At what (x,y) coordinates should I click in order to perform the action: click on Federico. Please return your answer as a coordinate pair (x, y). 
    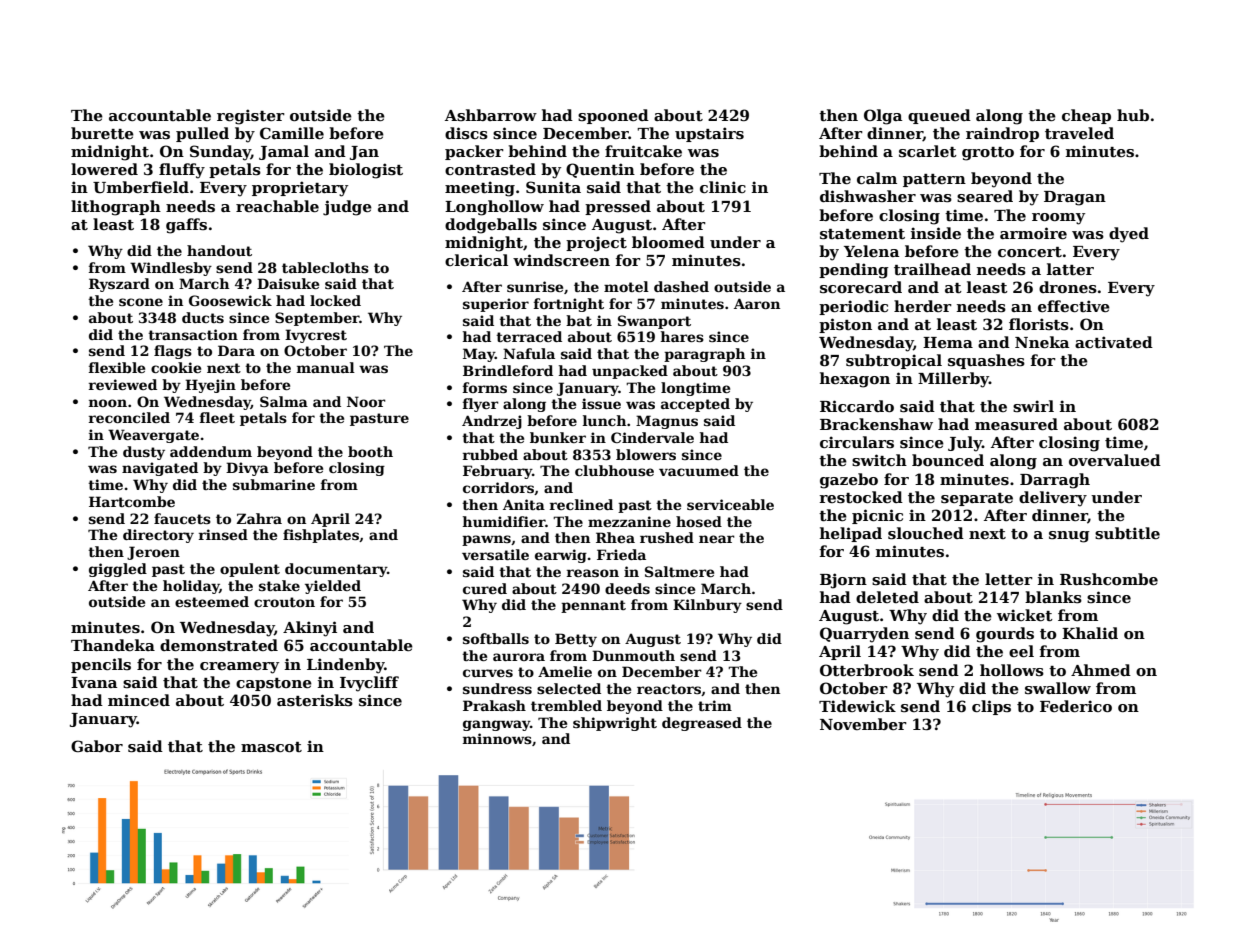
    Looking at the image, I should click on (1076, 706).
